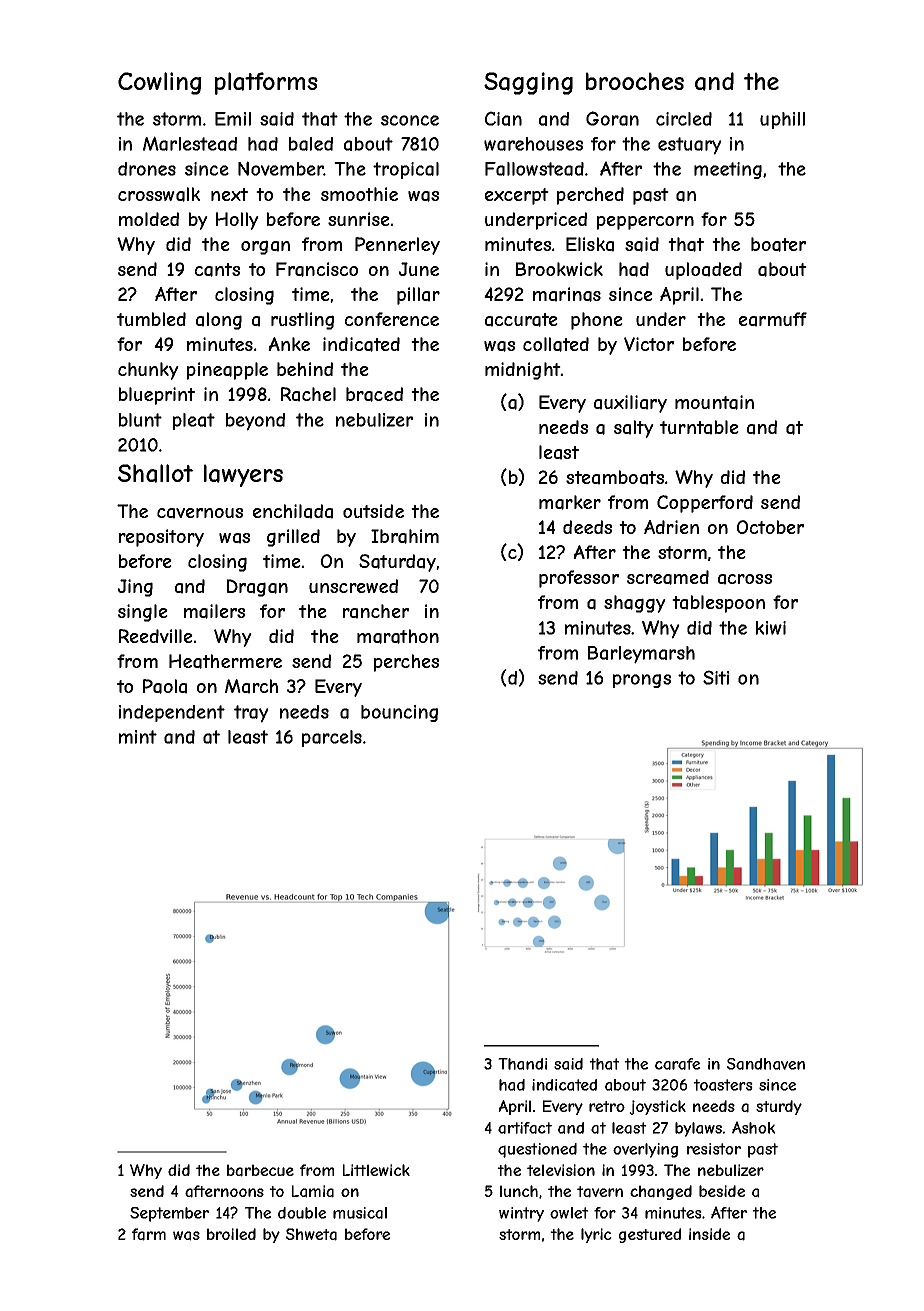 The width and height of the image is (924, 1311). I want to click on Rachel, so click(308, 394).
